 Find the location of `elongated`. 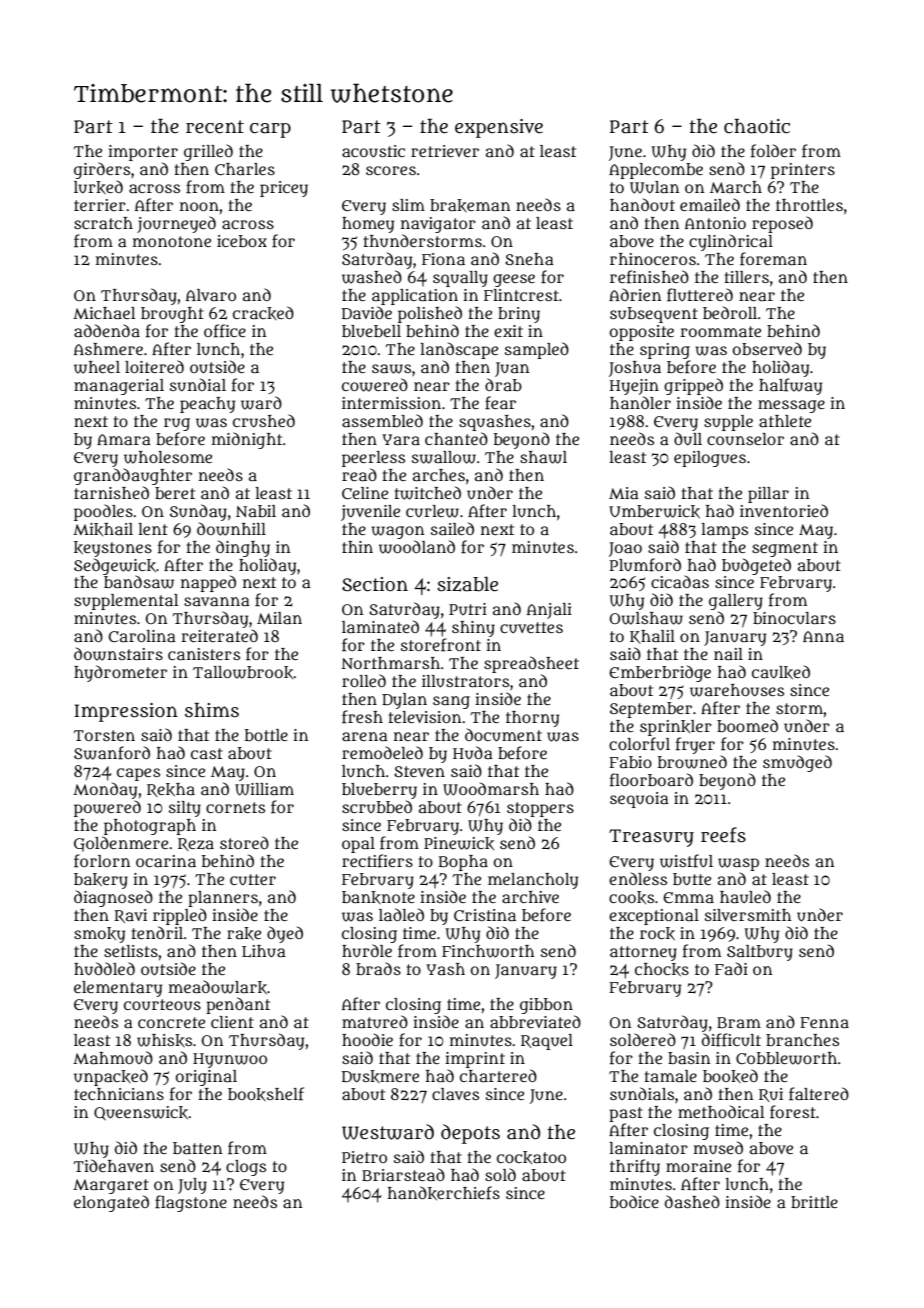

elongated is located at coordinates (111, 1203).
